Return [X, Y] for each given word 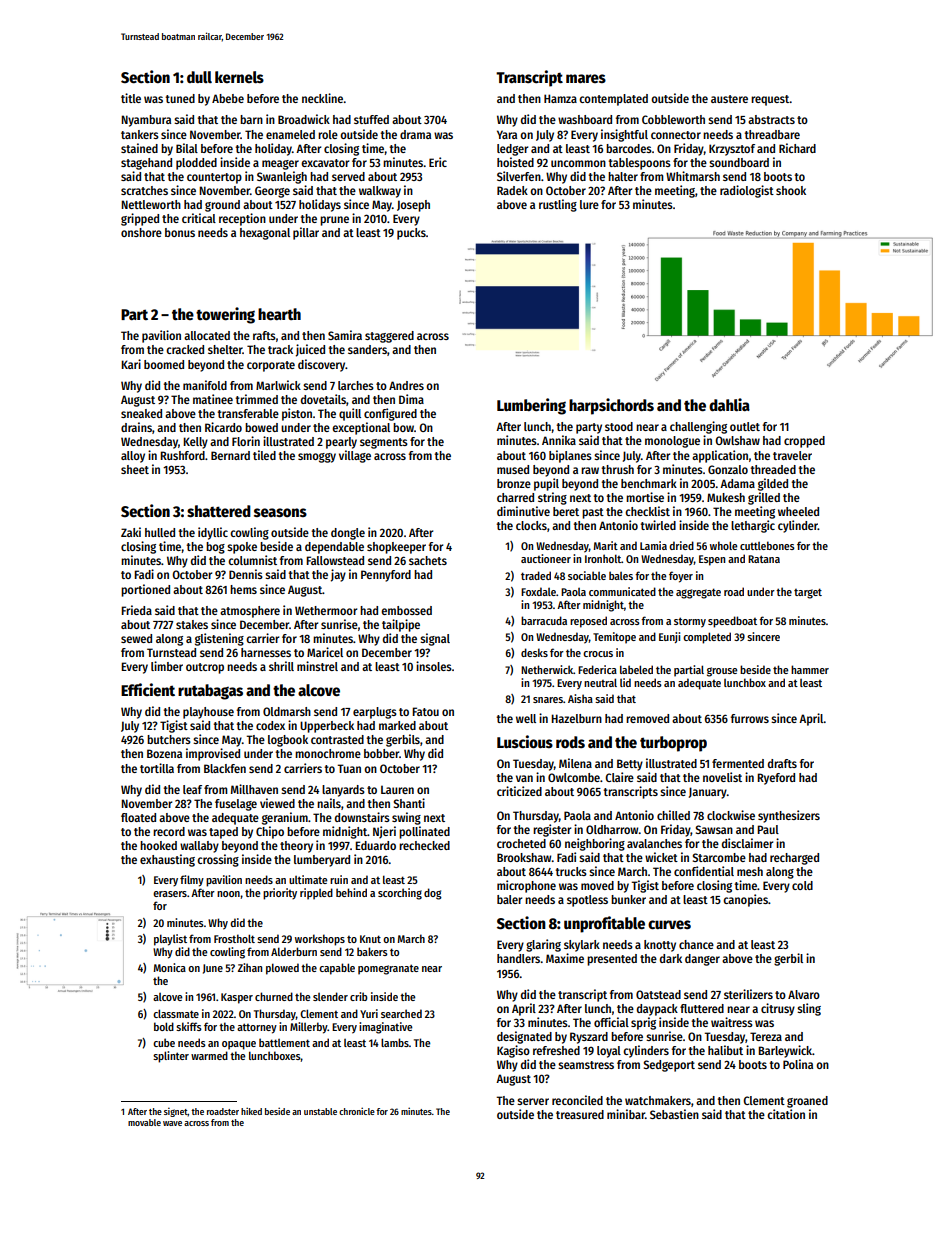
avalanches [654, 843]
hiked [251, 1111]
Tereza [766, 1036]
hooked [158, 845]
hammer [810, 669]
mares [586, 78]
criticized [519, 791]
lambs [395, 1042]
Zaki [131, 532]
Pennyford [386, 576]
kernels [239, 77]
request [770, 100]
